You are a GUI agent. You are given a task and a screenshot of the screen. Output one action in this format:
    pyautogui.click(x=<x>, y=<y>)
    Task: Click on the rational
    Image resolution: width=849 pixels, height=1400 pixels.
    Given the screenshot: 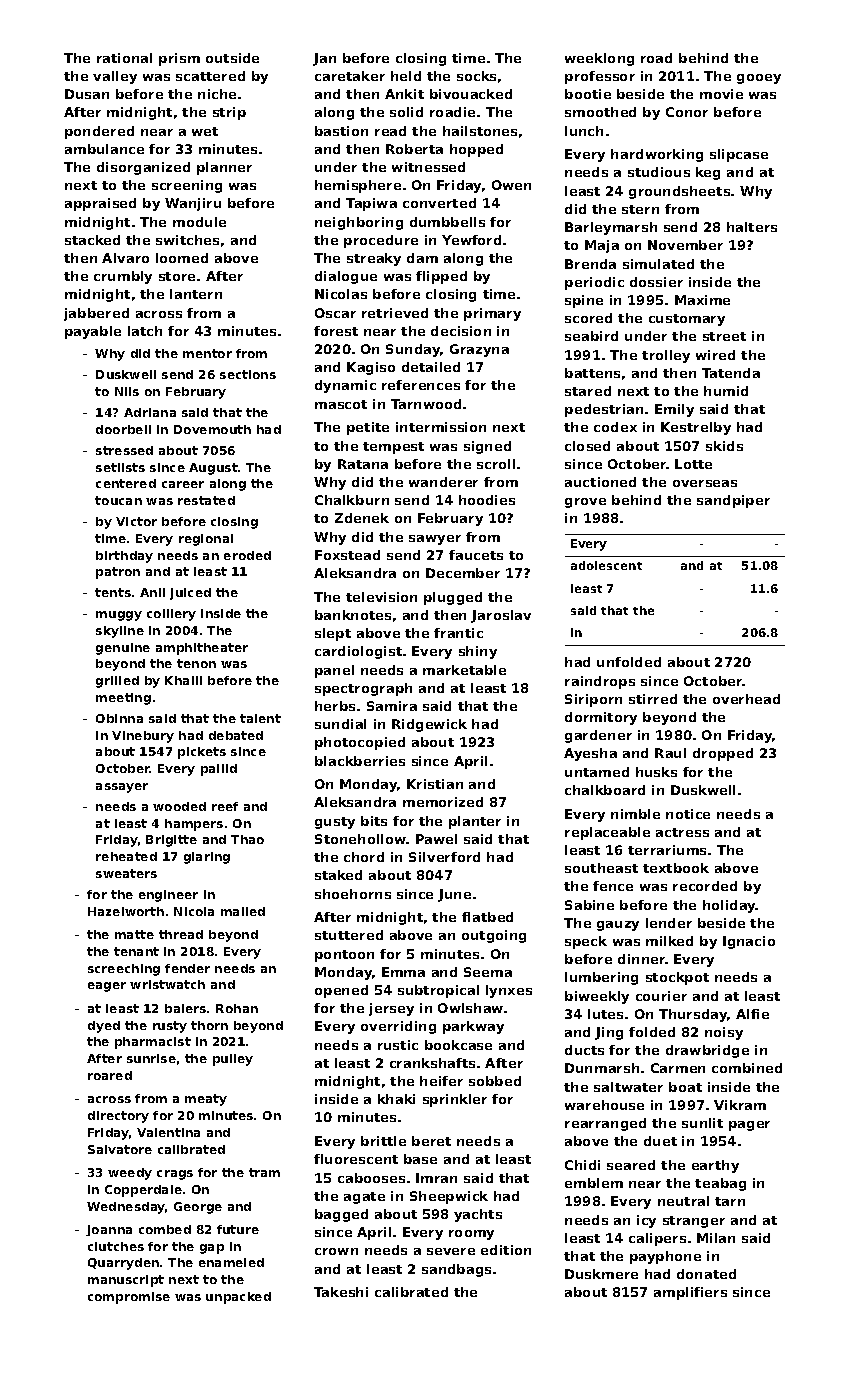 What is the action you would take?
    pyautogui.click(x=124, y=58)
